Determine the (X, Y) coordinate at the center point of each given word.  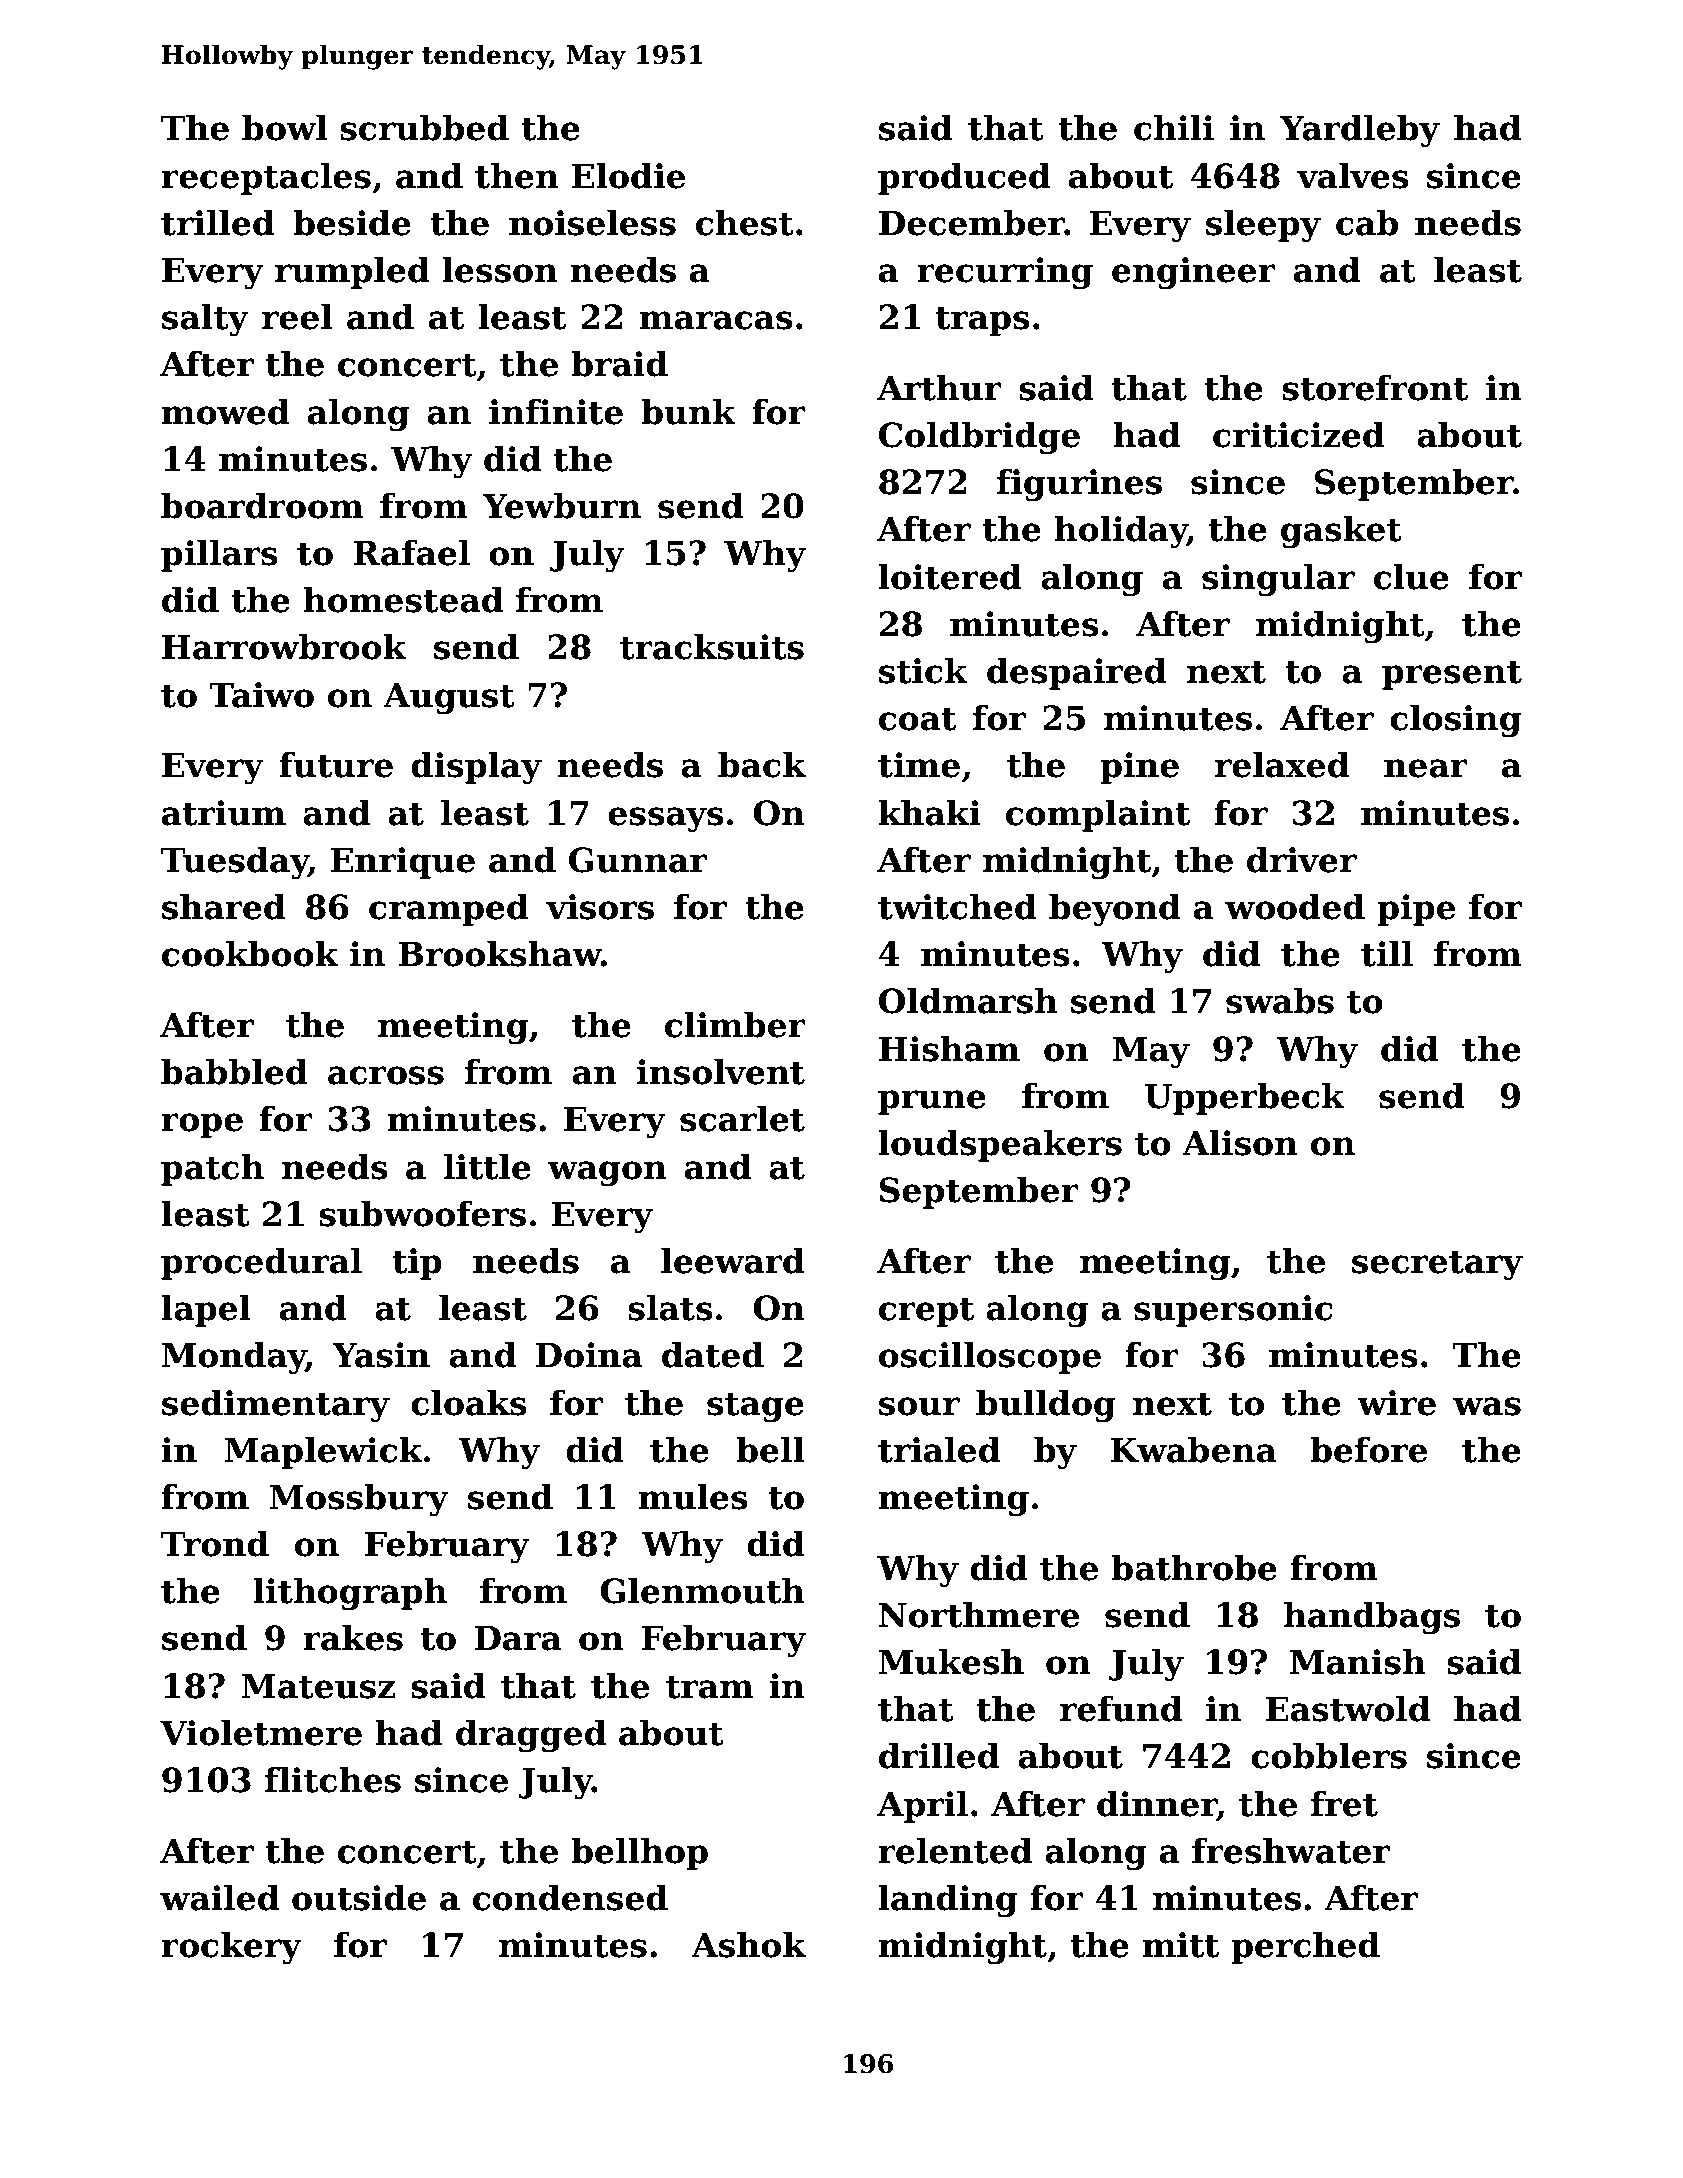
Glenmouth (702, 1590)
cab (1367, 222)
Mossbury (359, 1499)
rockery (231, 1947)
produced (964, 178)
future (336, 764)
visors (600, 907)
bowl (284, 127)
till (1387, 953)
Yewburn (562, 505)
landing (948, 1900)
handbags (1372, 1617)
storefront (1375, 387)
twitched (957, 906)
